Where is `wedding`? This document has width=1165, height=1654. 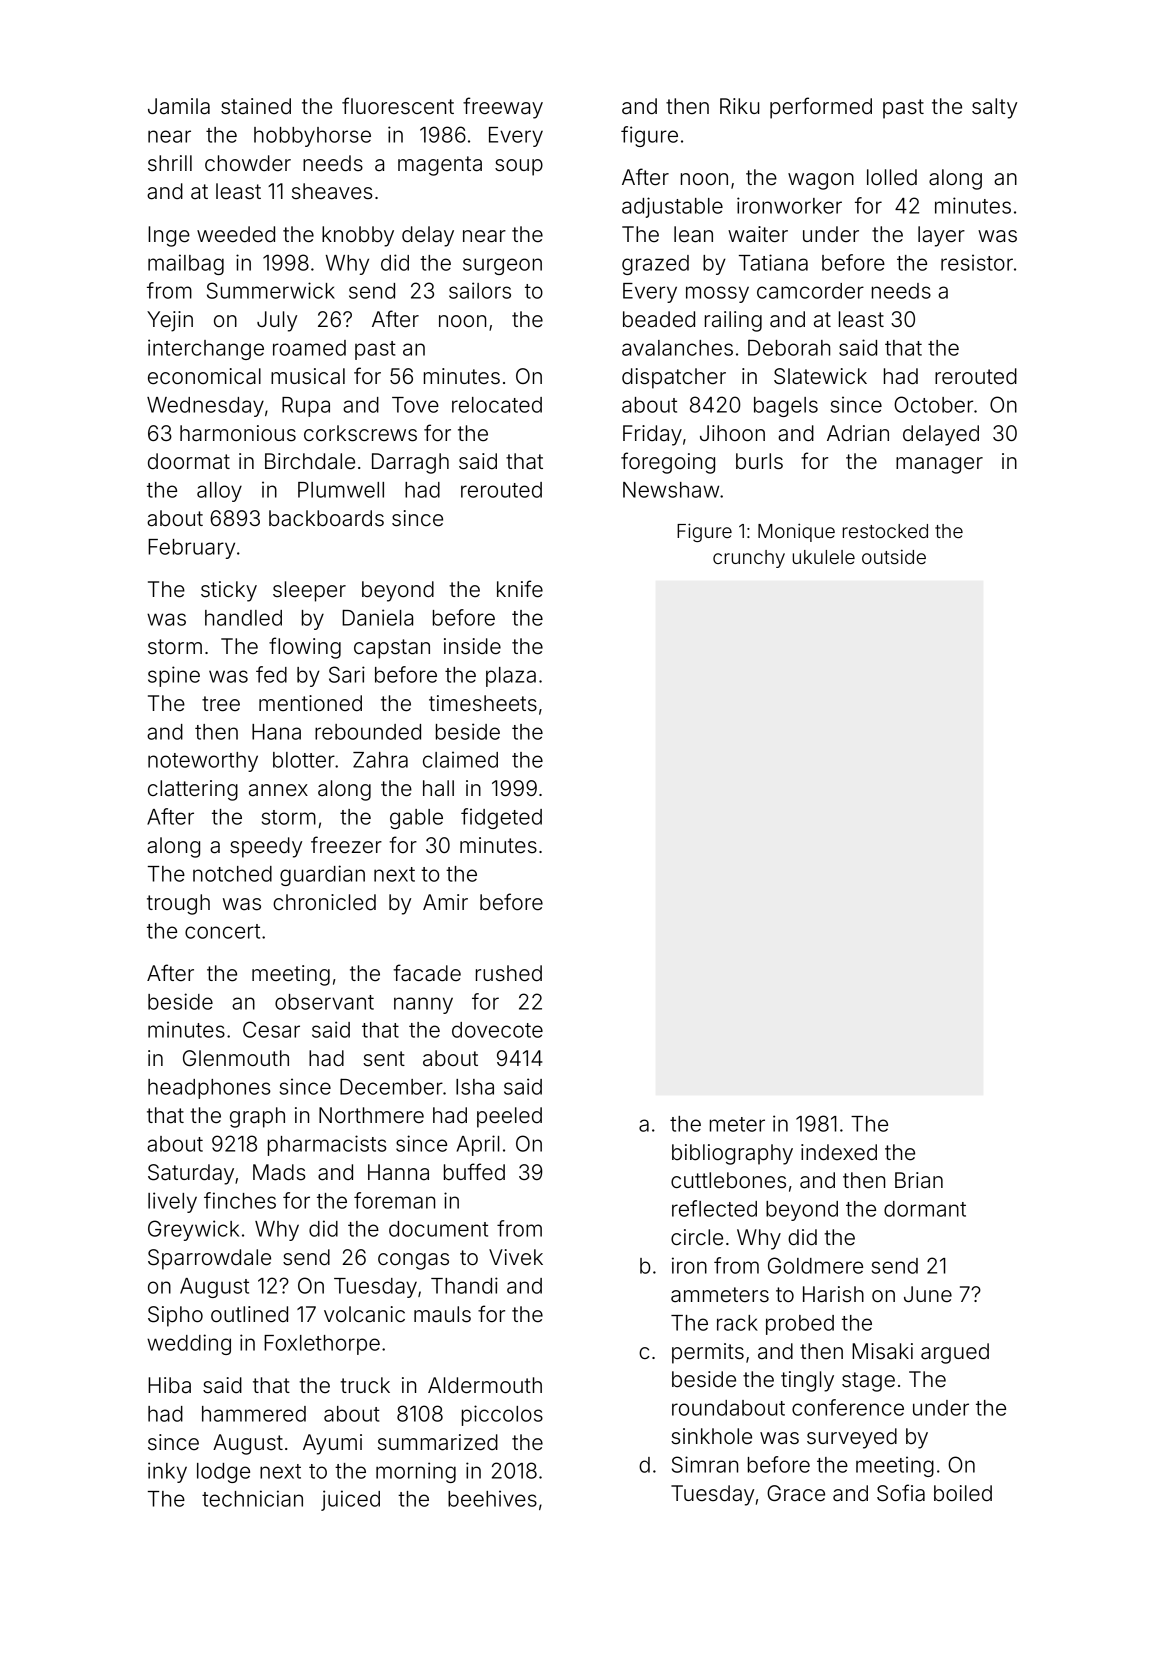 wedding is located at coordinates (189, 1344).
